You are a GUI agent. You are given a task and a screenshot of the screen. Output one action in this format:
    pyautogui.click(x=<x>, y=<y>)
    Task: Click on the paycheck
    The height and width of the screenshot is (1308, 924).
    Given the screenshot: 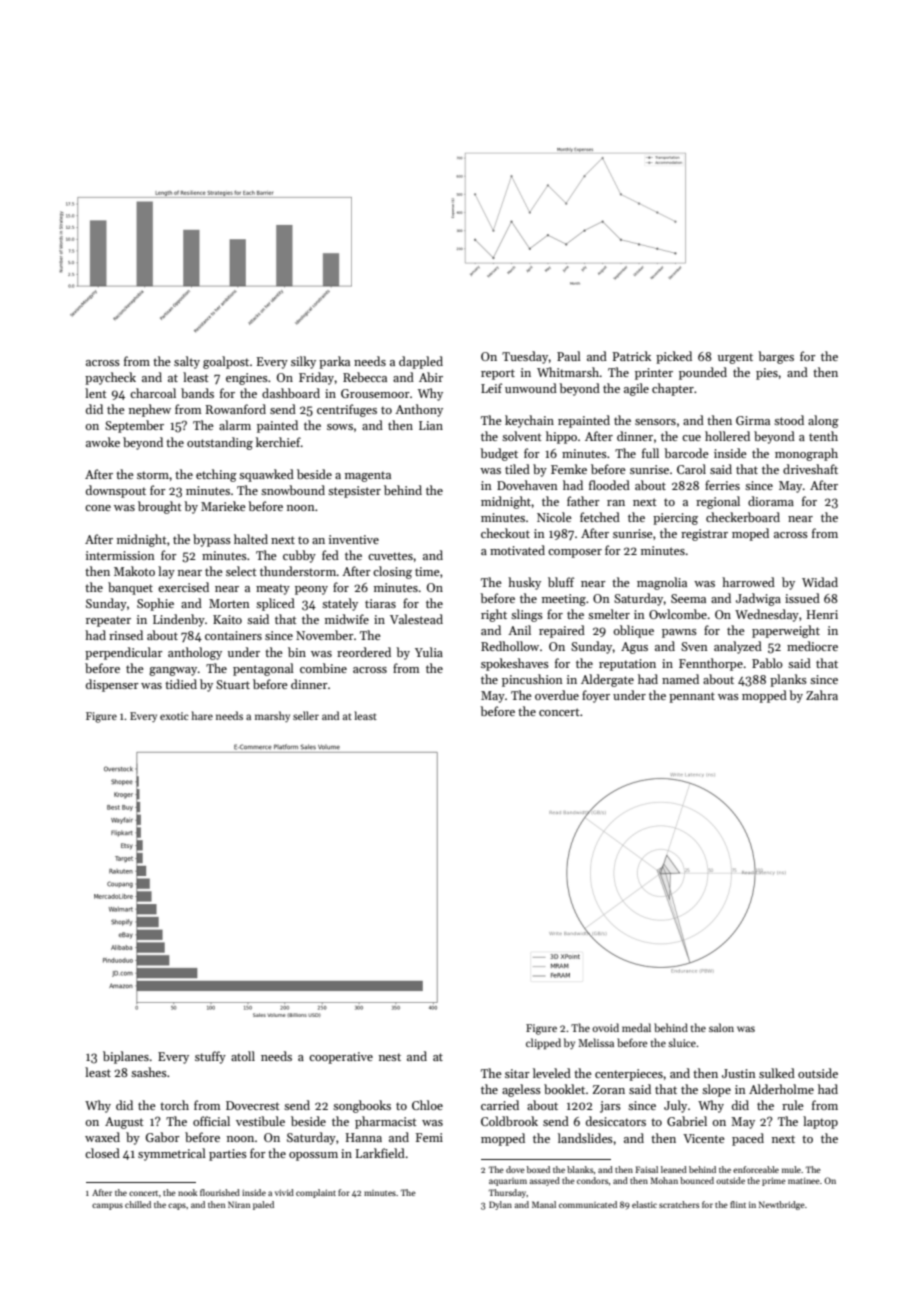 What is the action you would take?
    pyautogui.click(x=110, y=378)
